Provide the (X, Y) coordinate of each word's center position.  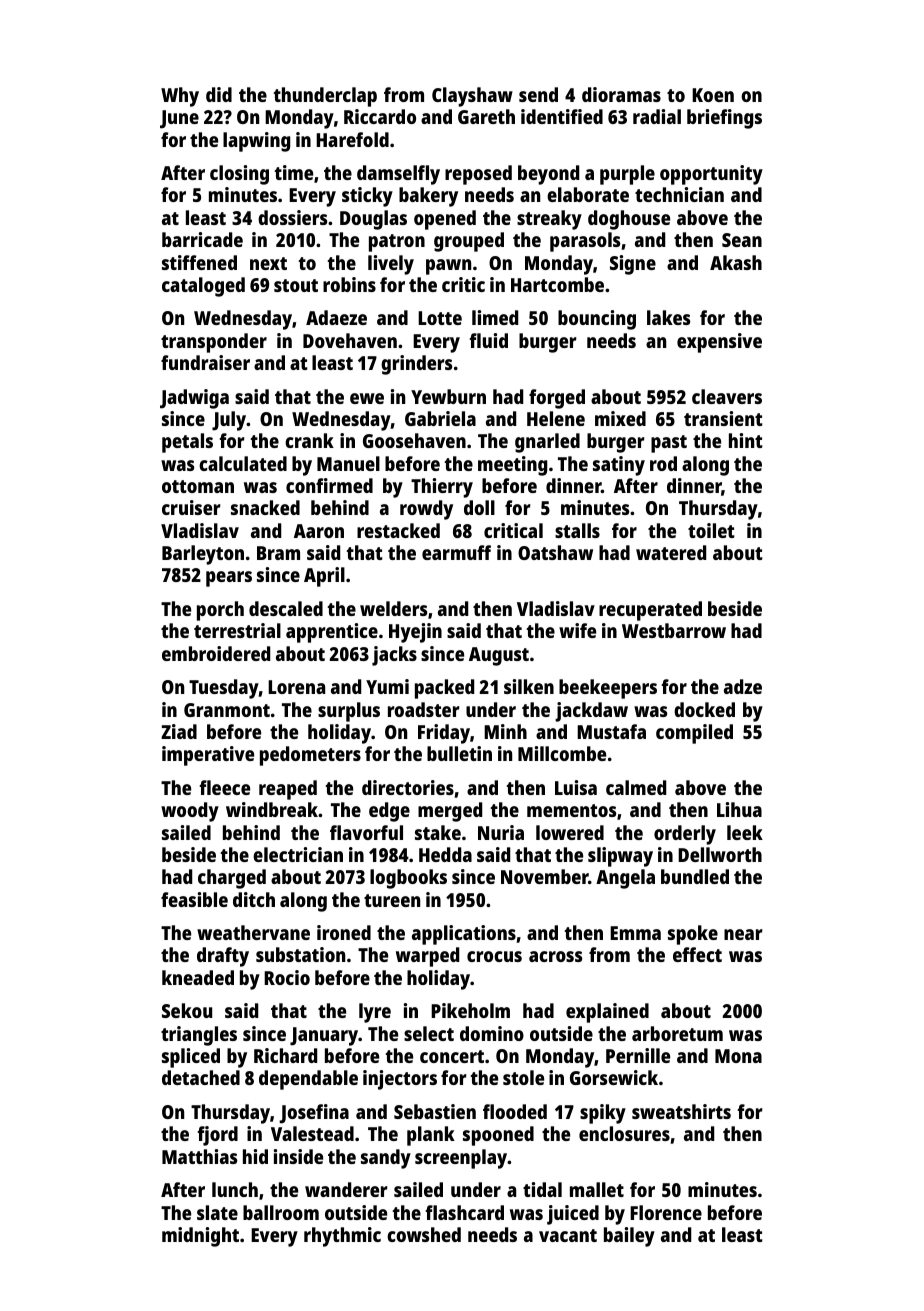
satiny (619, 466)
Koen (713, 95)
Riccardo (380, 116)
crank (309, 440)
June (179, 119)
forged (557, 399)
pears (229, 579)
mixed (620, 418)
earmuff (456, 552)
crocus (494, 956)
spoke (693, 935)
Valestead (312, 1133)
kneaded (198, 977)
